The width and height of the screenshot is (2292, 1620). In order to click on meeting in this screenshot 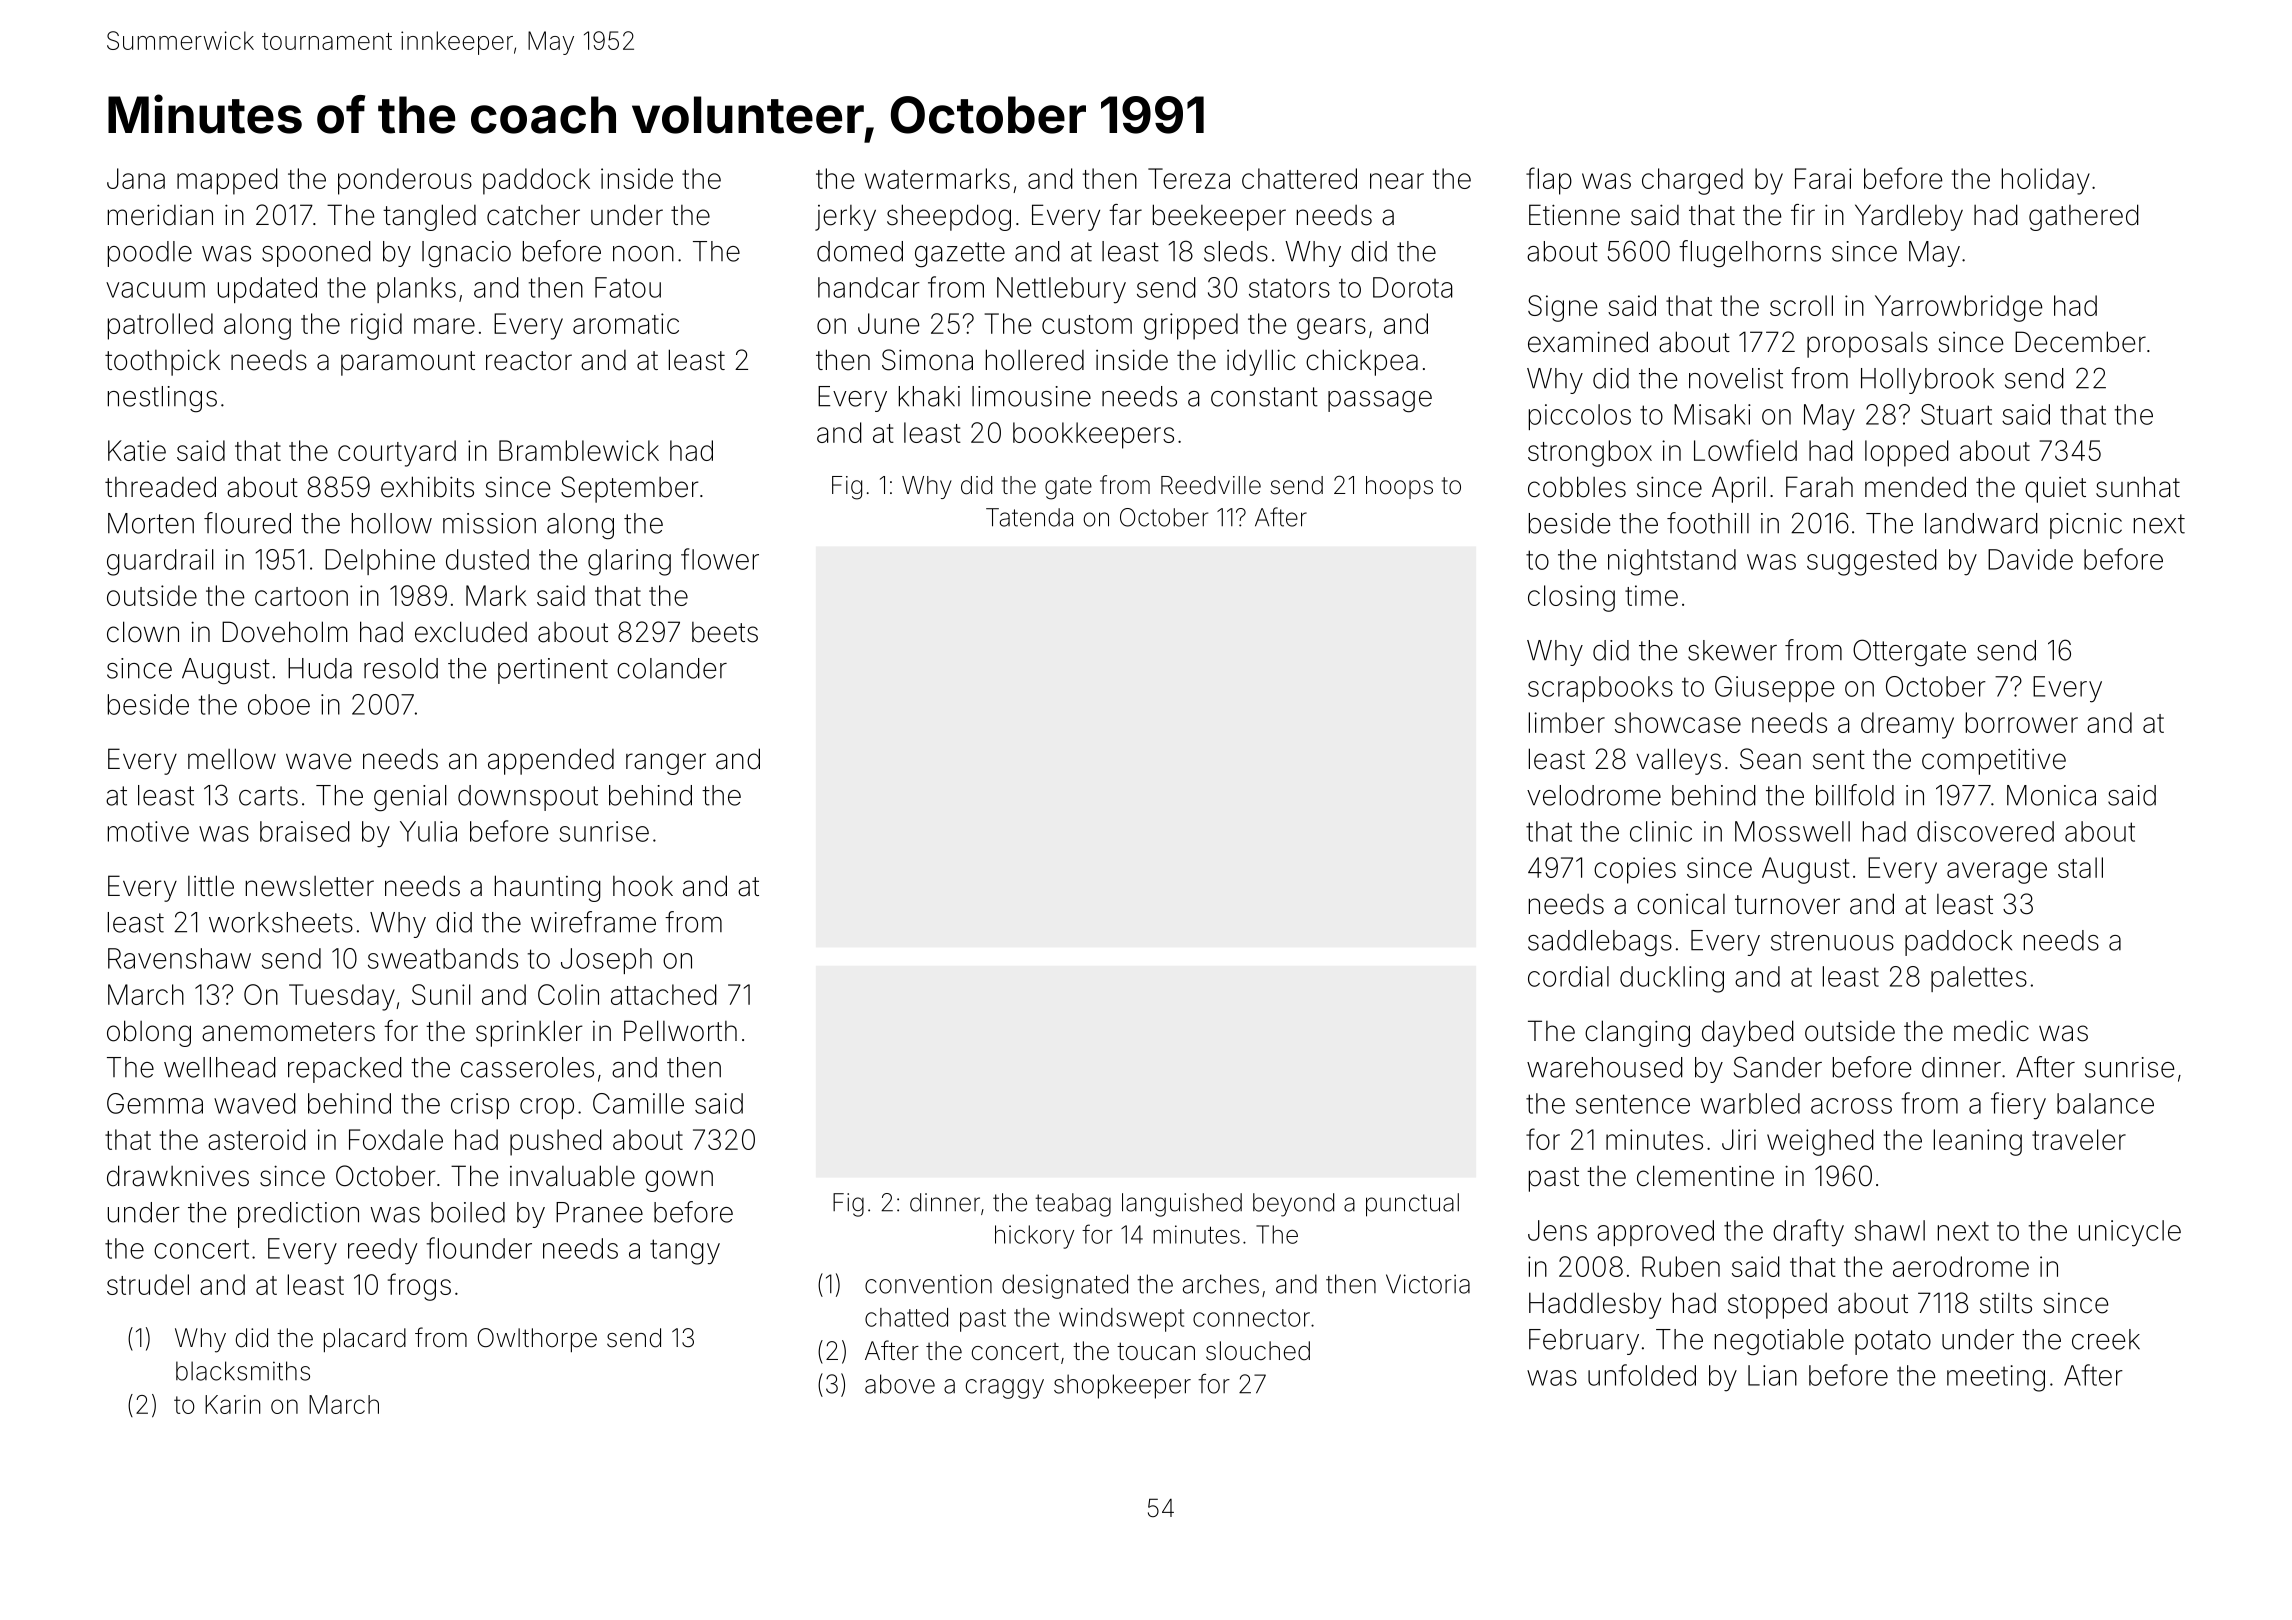, I will do `click(1996, 1378)`.
